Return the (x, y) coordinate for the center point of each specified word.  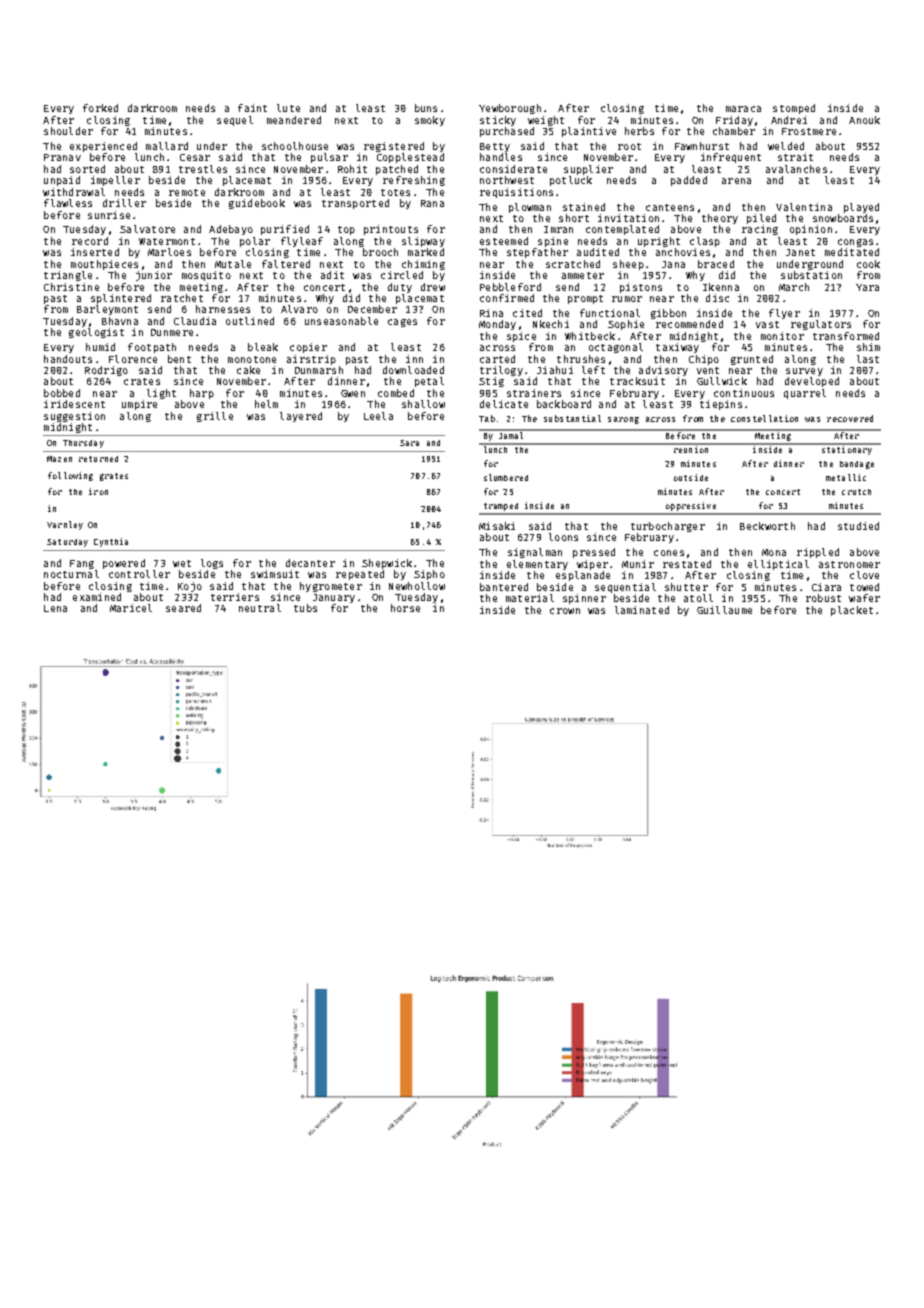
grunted (752, 360)
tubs (305, 608)
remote (187, 192)
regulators (821, 325)
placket (852, 611)
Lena (55, 608)
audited (598, 252)
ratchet (182, 298)
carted (497, 359)
